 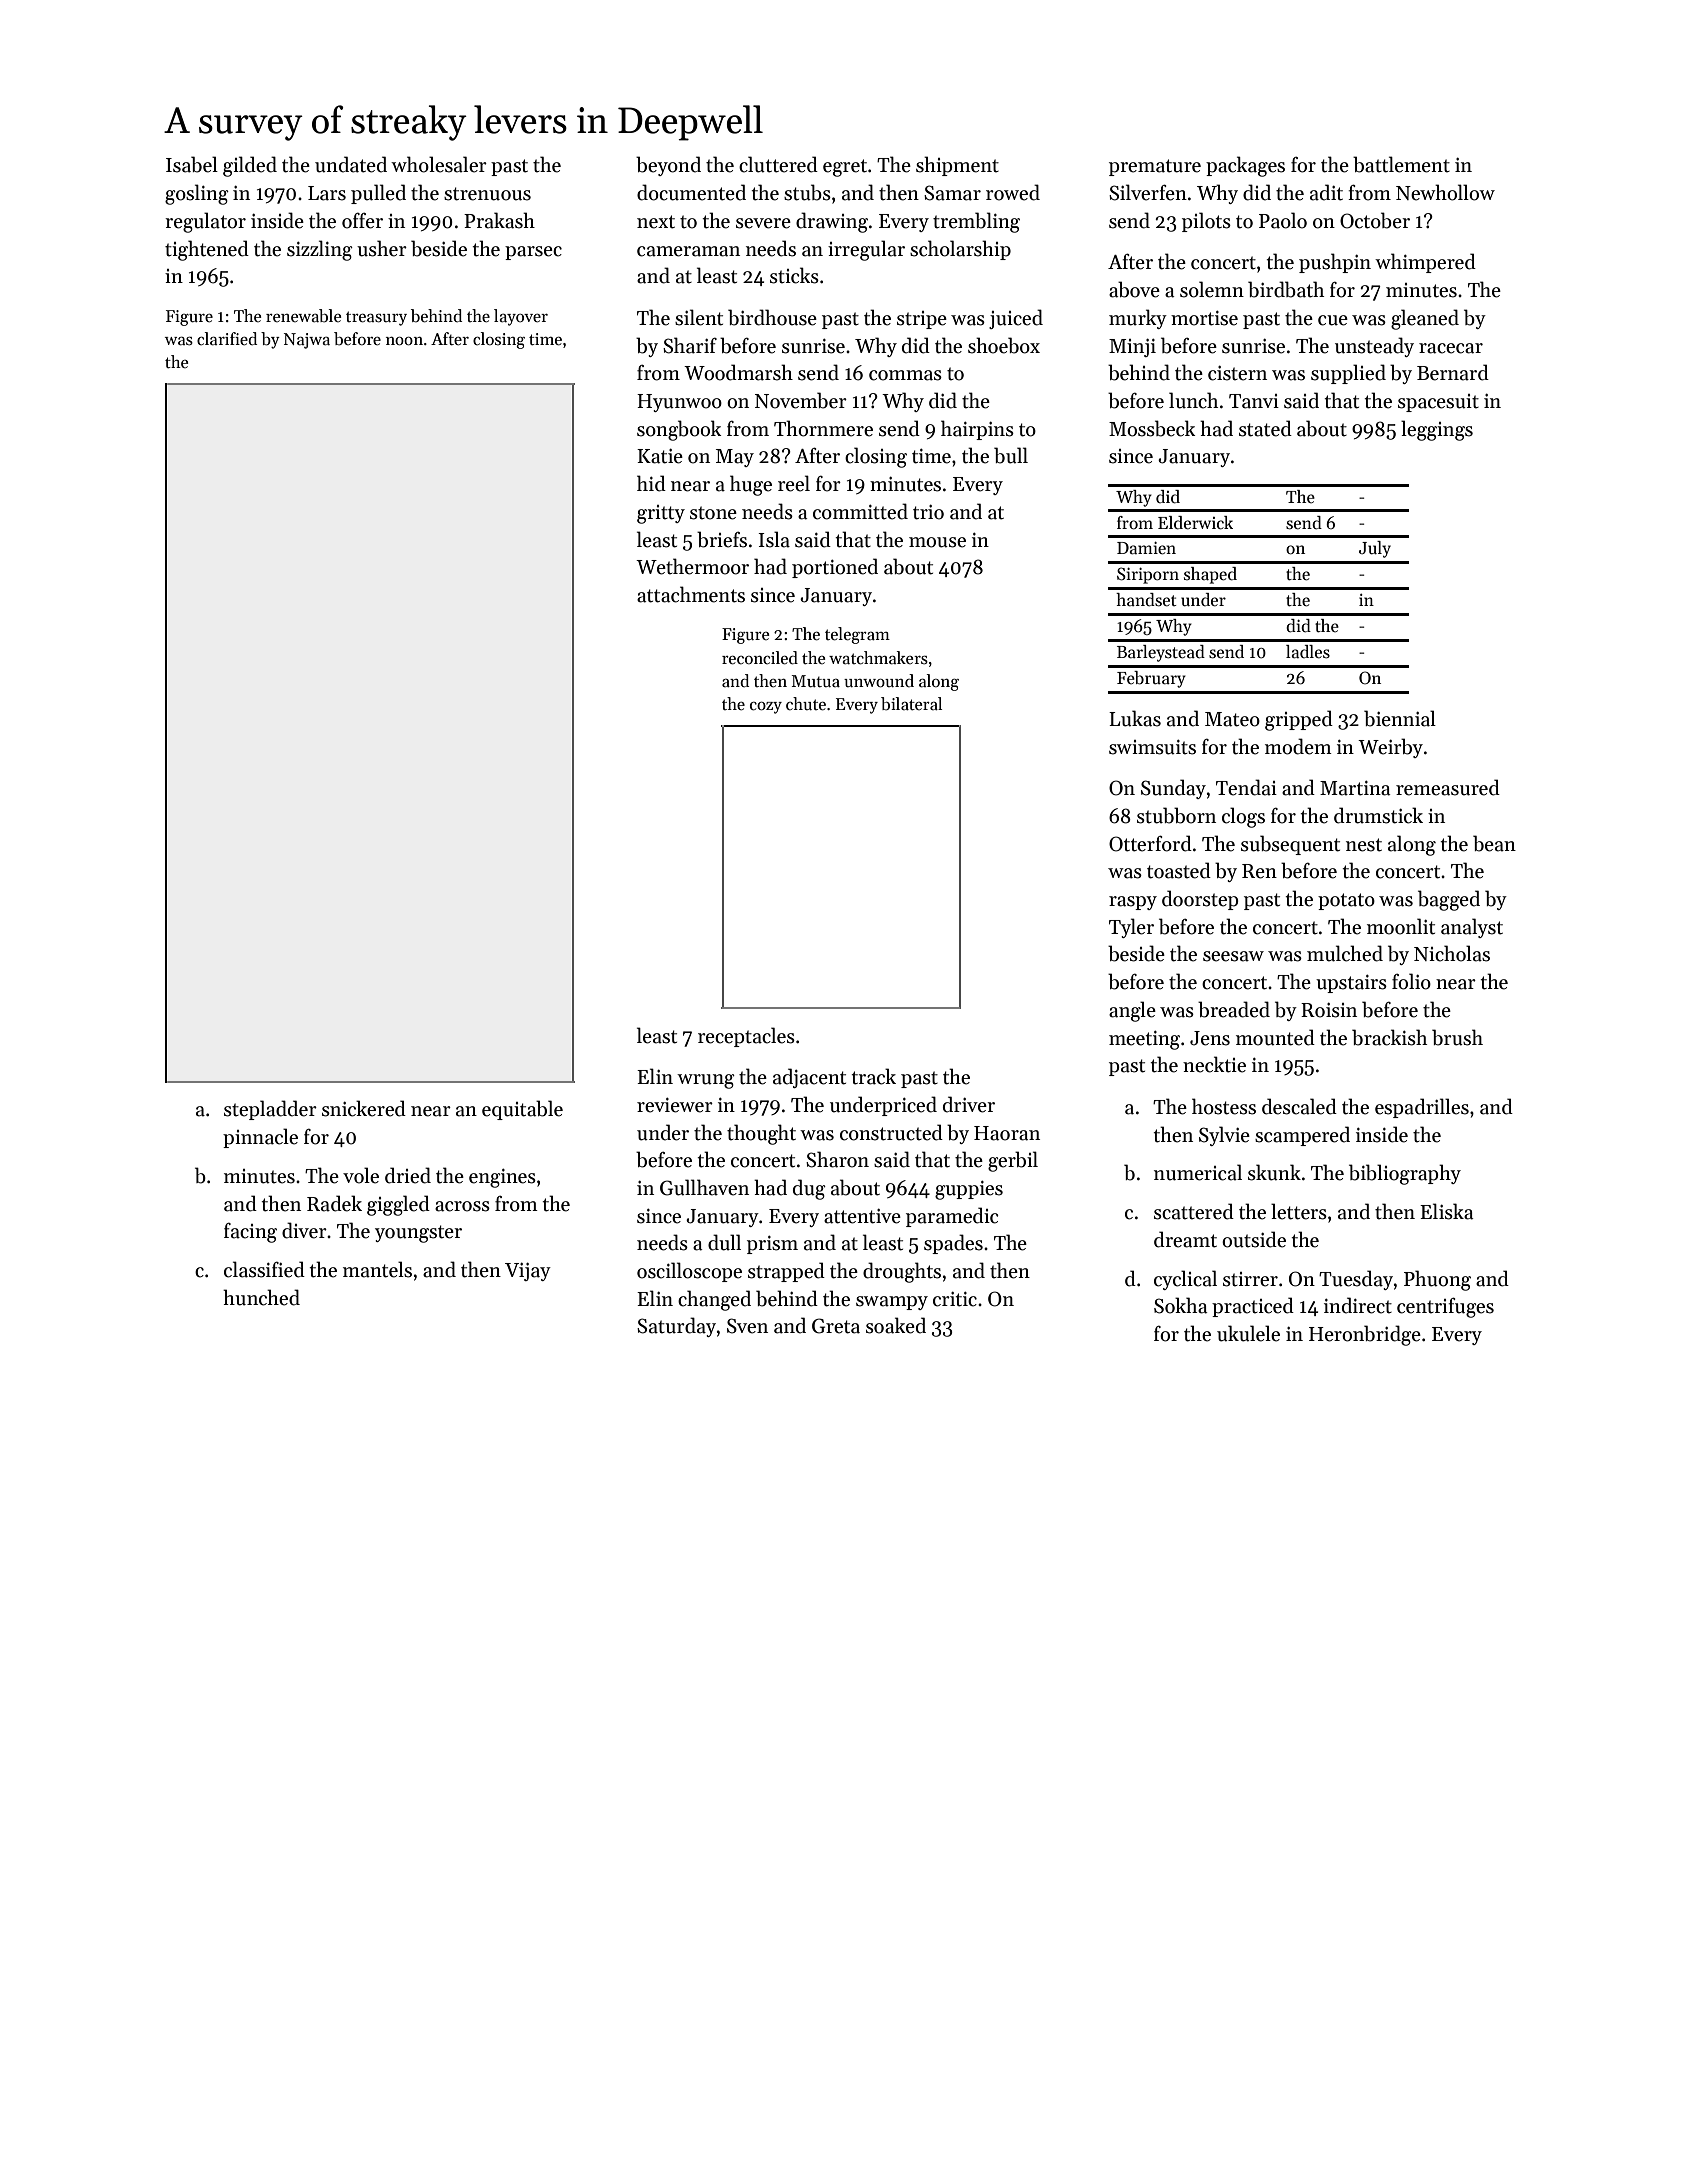 What do you see at coordinates (862, 1216) in the screenshot?
I see `attentive` at bounding box center [862, 1216].
